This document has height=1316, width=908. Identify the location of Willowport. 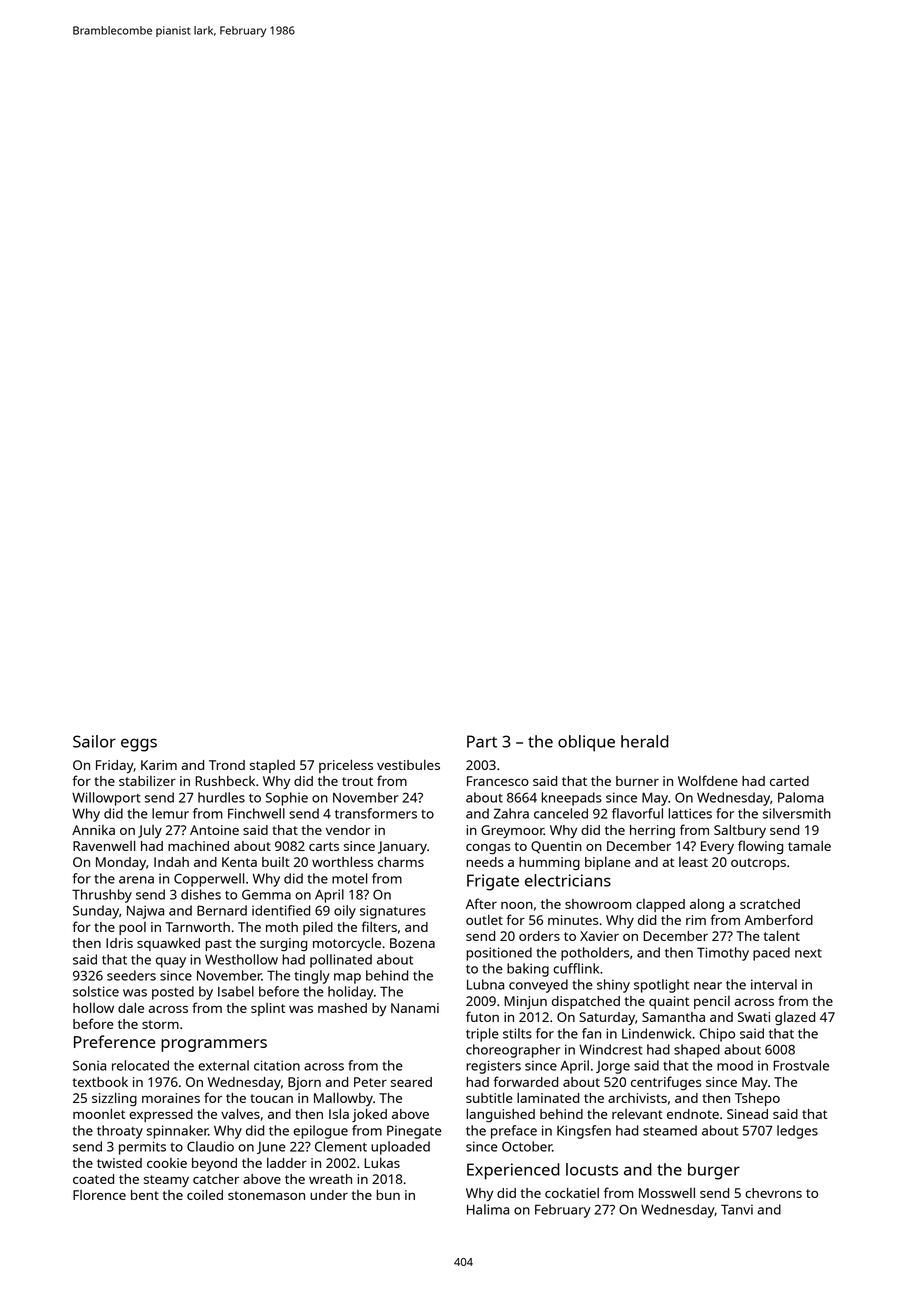
(106, 799).
